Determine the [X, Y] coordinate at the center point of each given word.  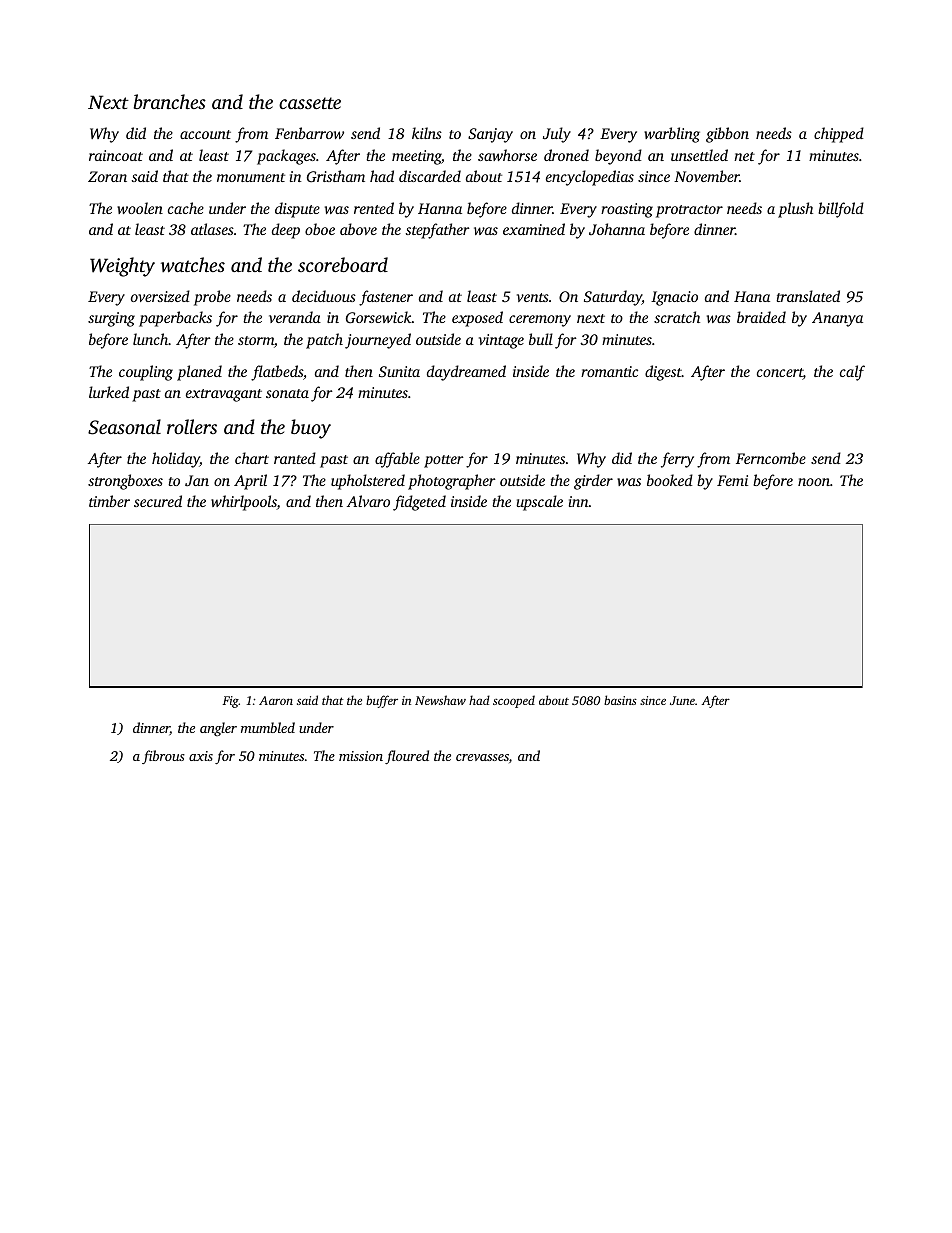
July [557, 135]
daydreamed [466, 373]
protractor [689, 211]
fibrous [163, 757]
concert [780, 374]
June [682, 700]
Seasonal [124, 427]
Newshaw [440, 700]
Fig [231, 702]
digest [663, 373]
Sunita [399, 371]
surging [111, 319]
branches [170, 101]
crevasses [482, 757]
